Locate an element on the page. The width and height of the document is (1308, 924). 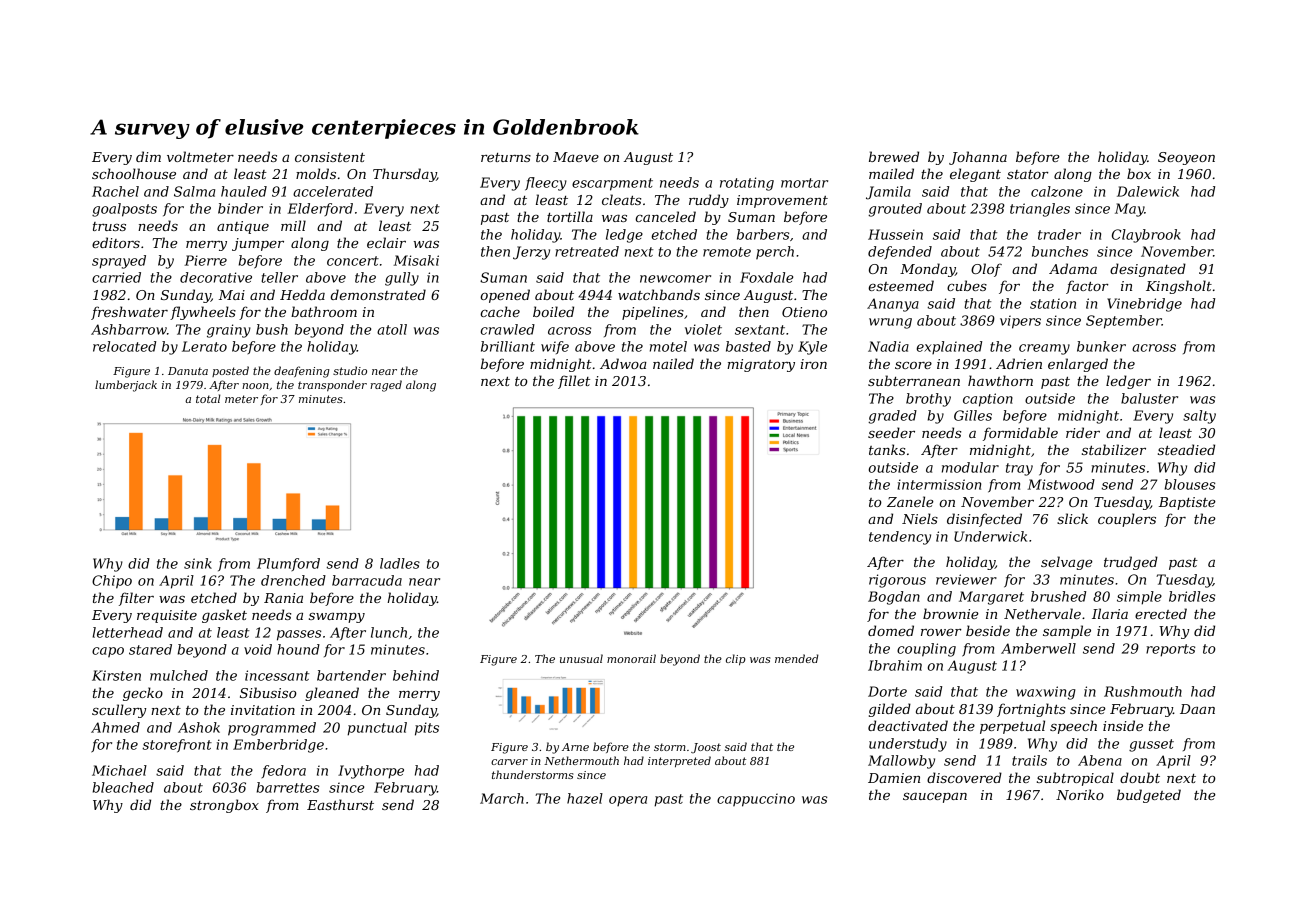
formidable is located at coordinates (1020, 434).
